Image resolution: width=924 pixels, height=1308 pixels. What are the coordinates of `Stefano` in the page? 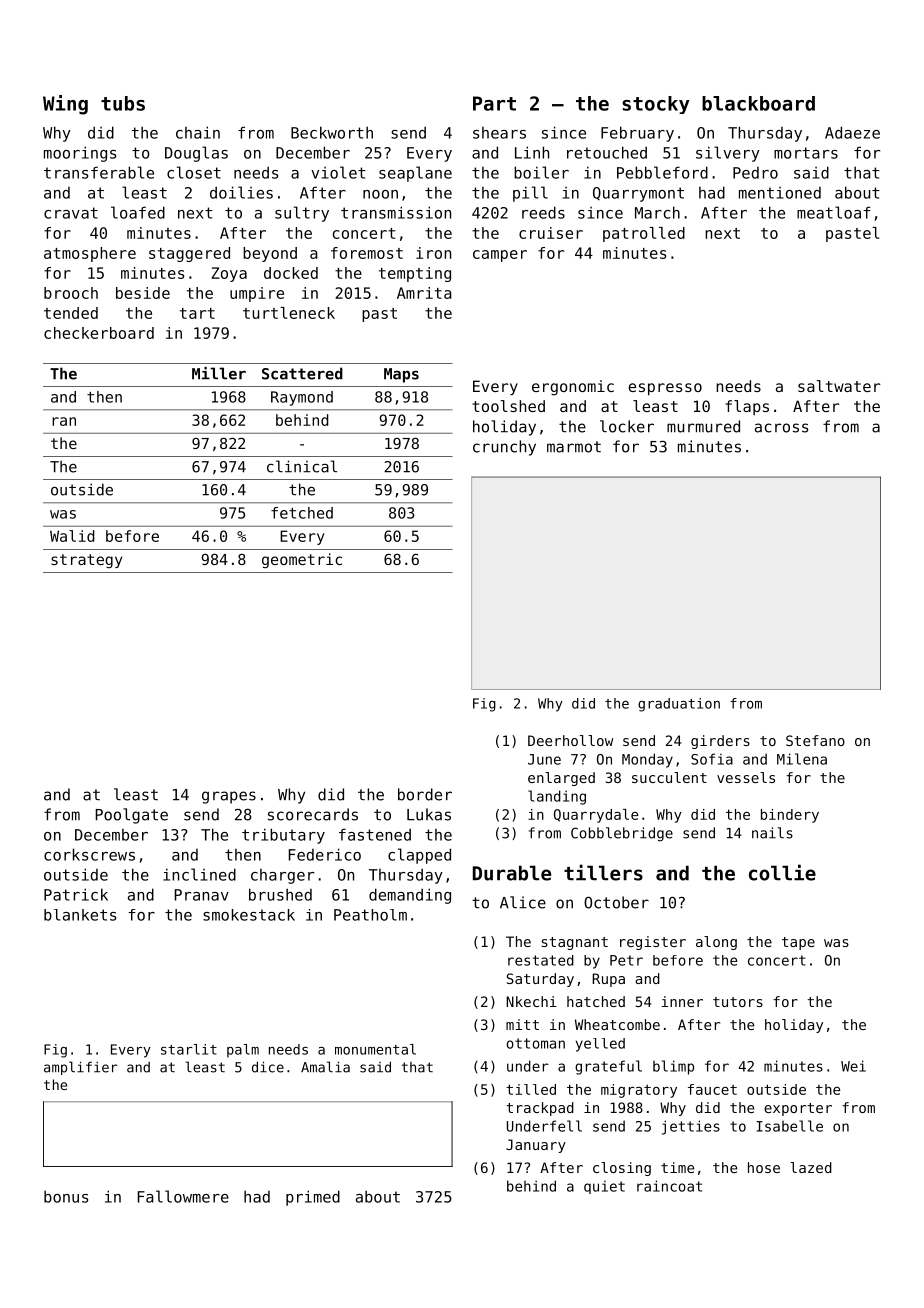 It's located at (815, 740).
